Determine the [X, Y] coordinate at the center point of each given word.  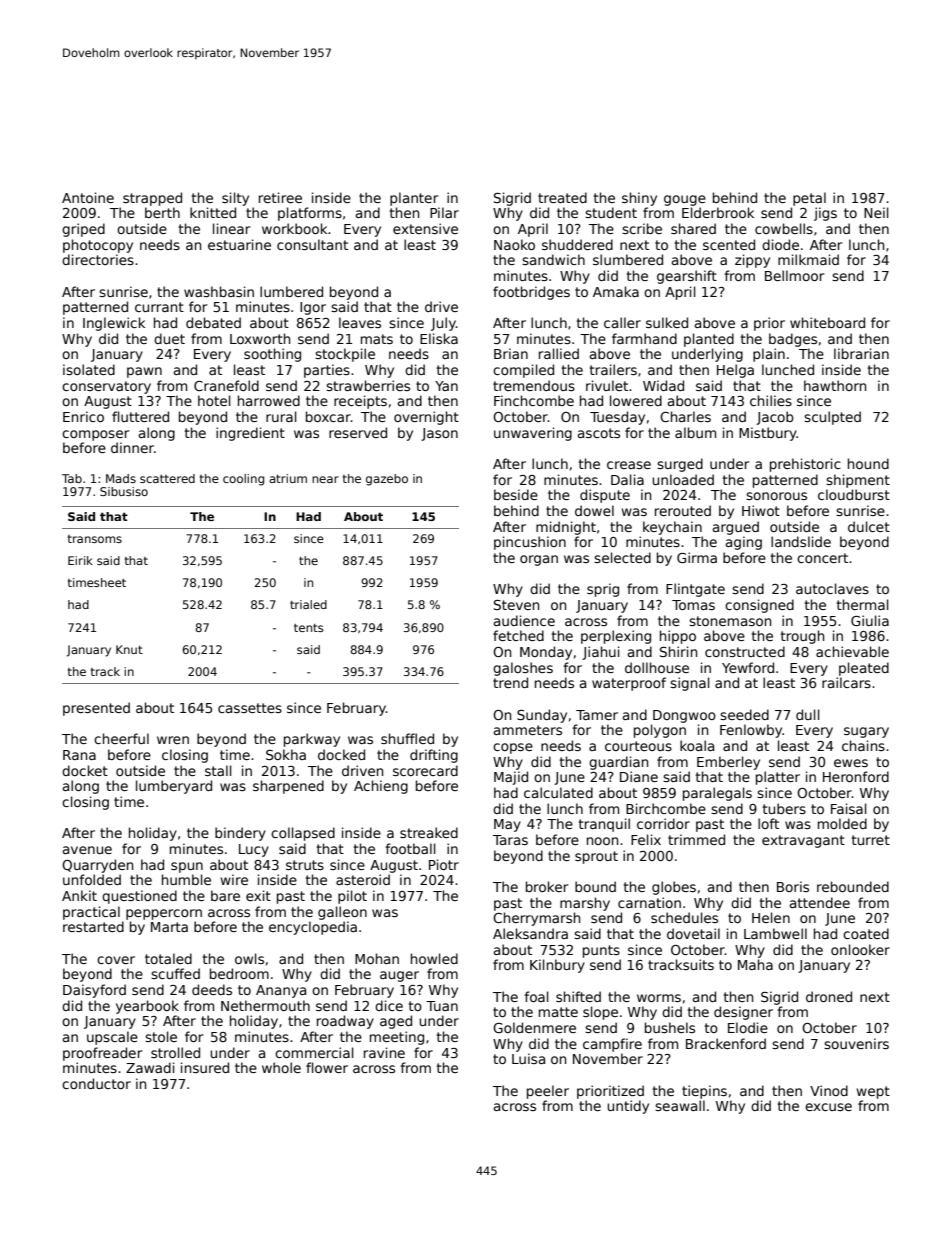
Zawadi [150, 1067]
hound [868, 463]
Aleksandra [530, 933]
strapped [152, 199]
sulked [667, 322]
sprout [596, 857]
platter [778, 778]
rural [281, 416]
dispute [605, 496]
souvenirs [856, 1043]
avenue [87, 850]
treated [562, 197]
